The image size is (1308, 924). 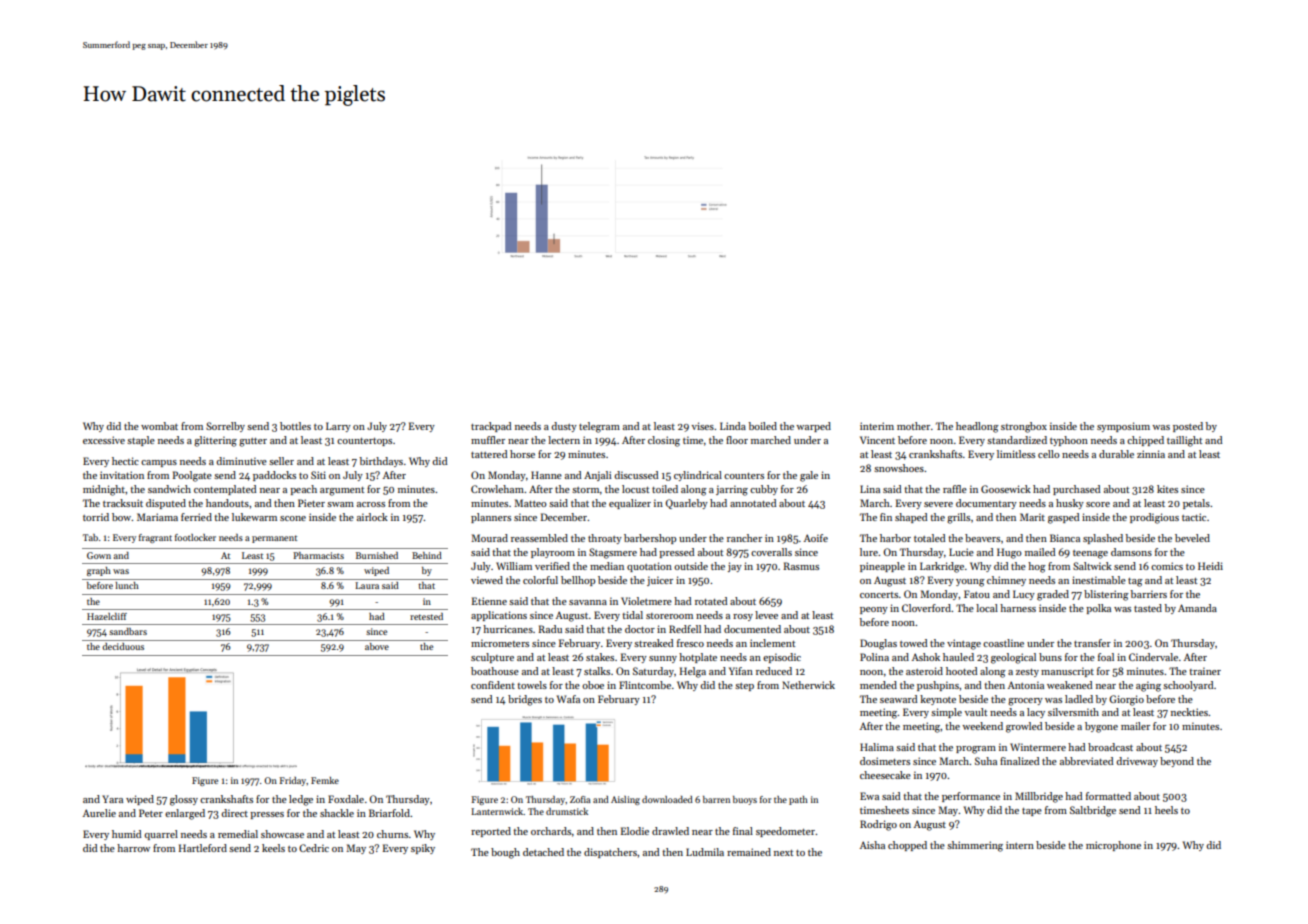 What do you see at coordinates (364, 442) in the image?
I see `countertops` at bounding box center [364, 442].
